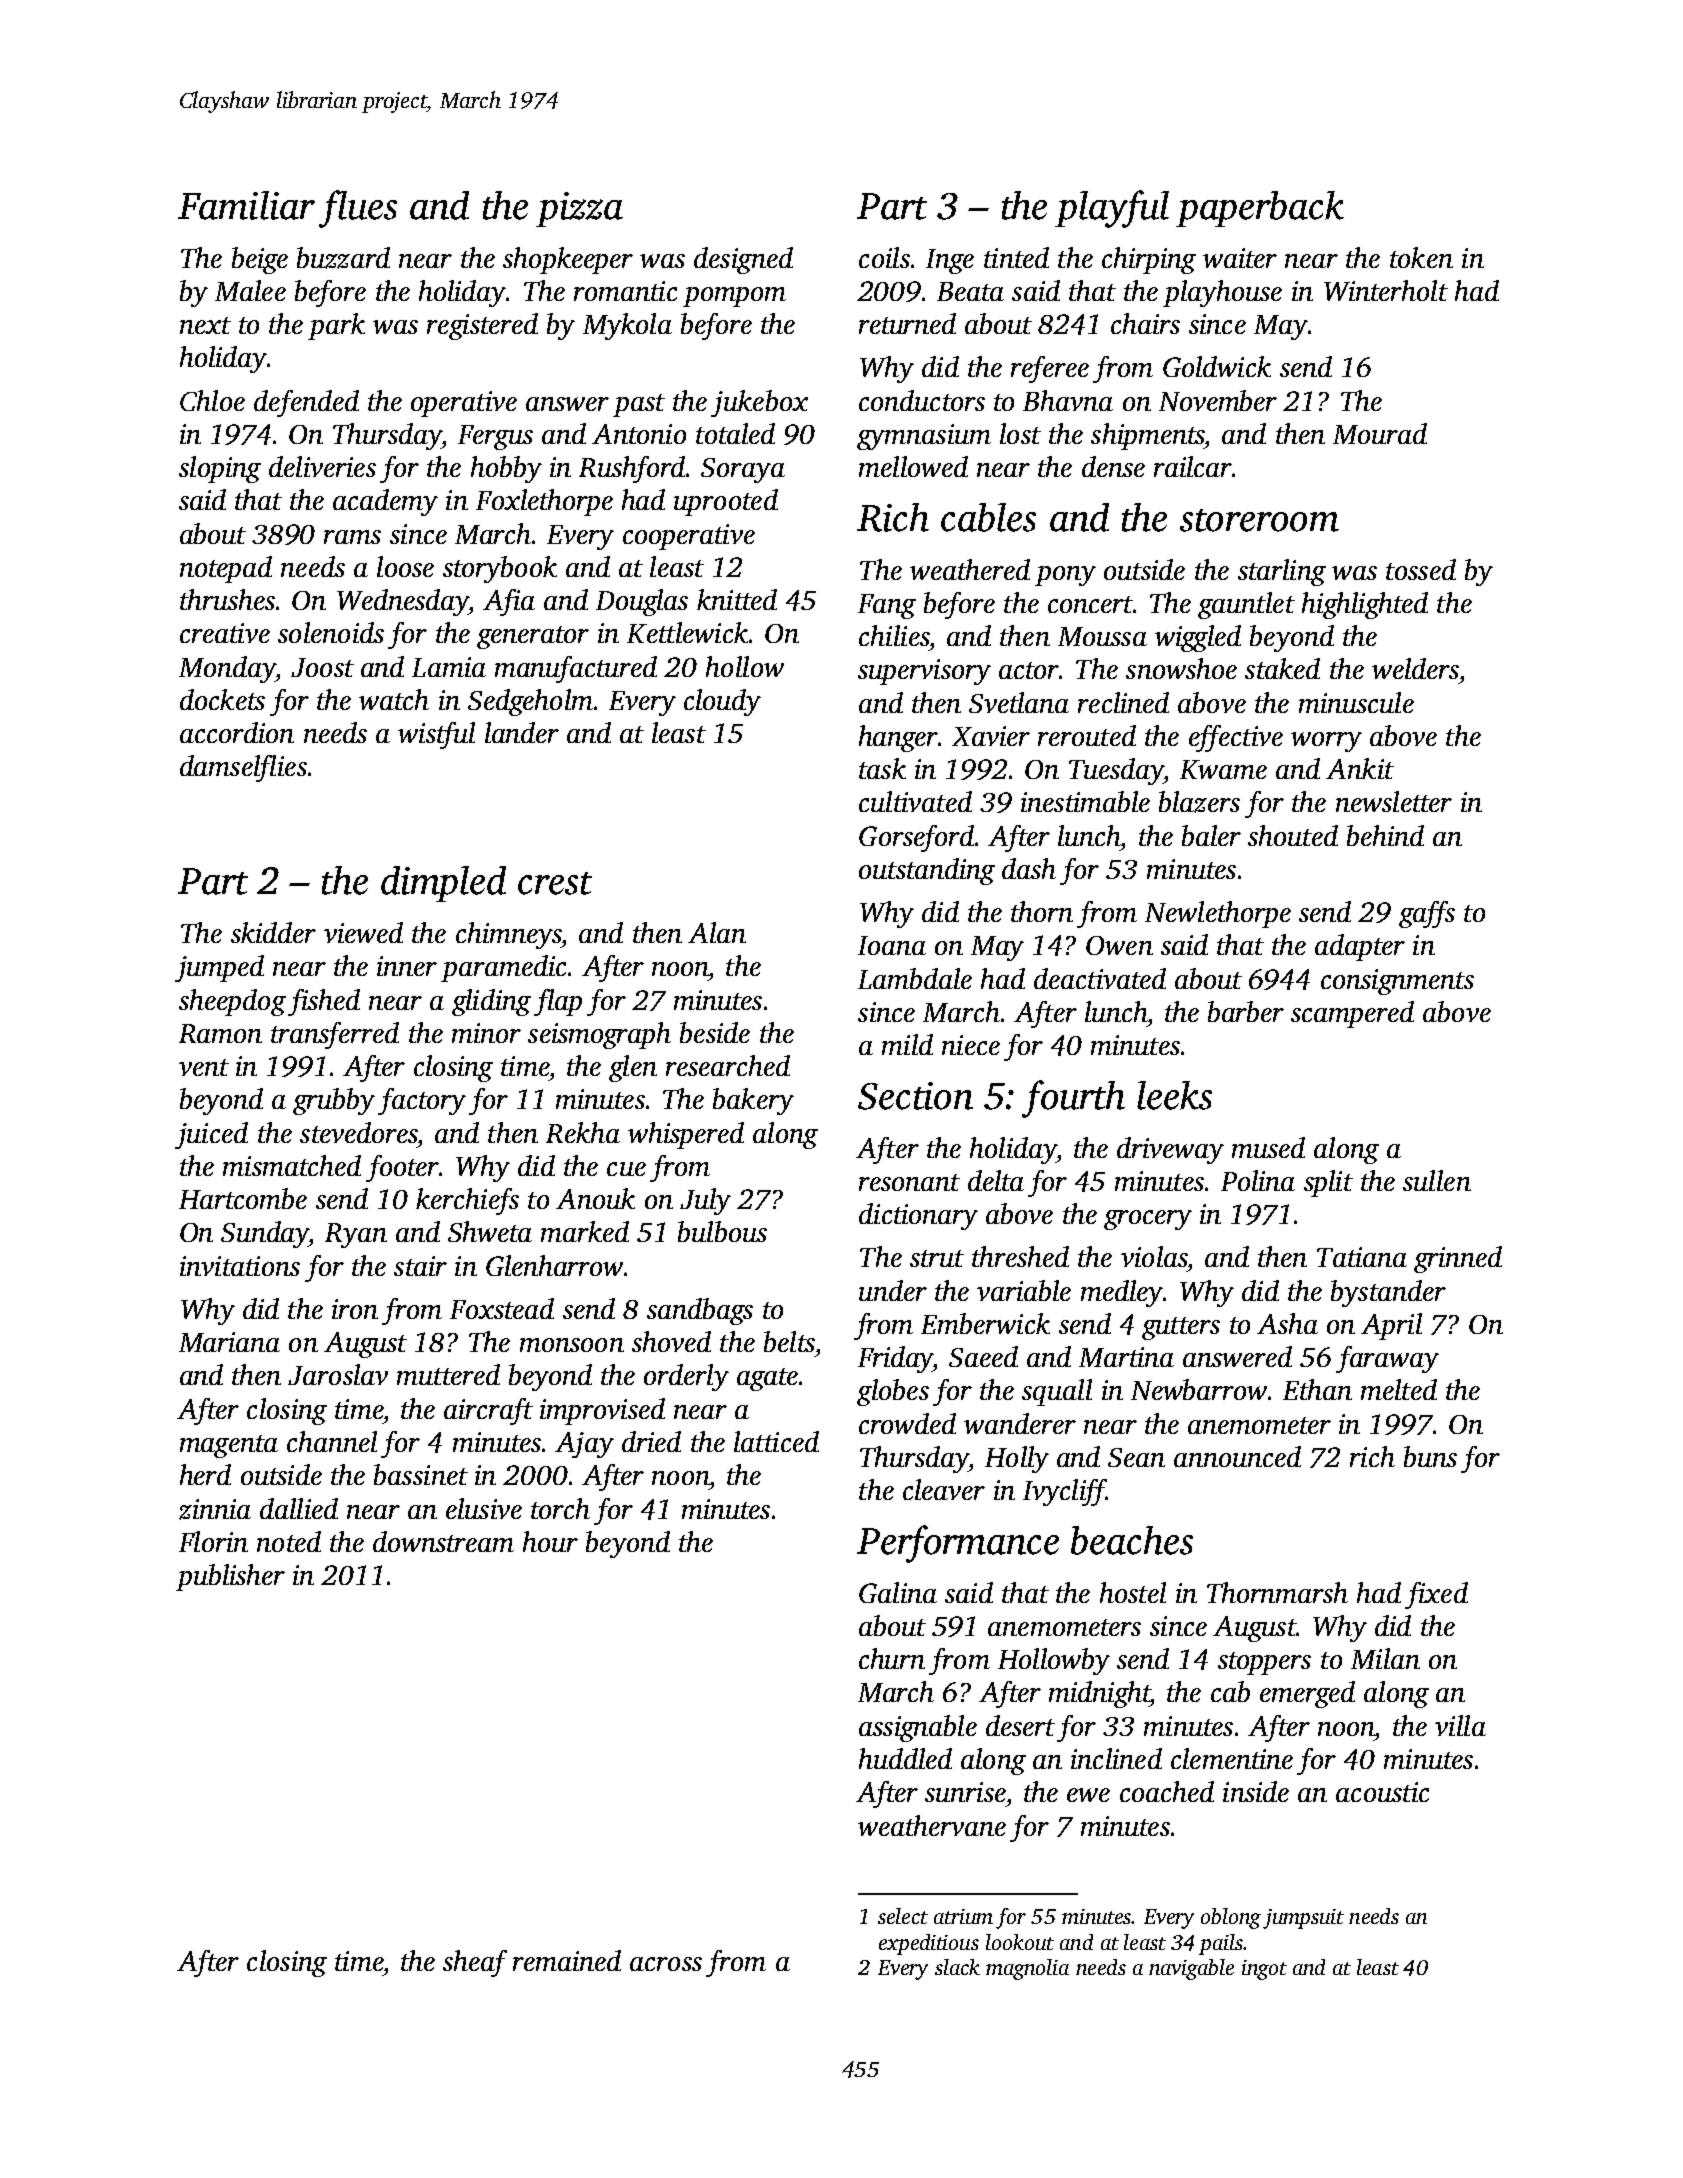 Image resolution: width=1683 pixels, height=2178 pixels. I want to click on hostel, so click(1133, 1592).
